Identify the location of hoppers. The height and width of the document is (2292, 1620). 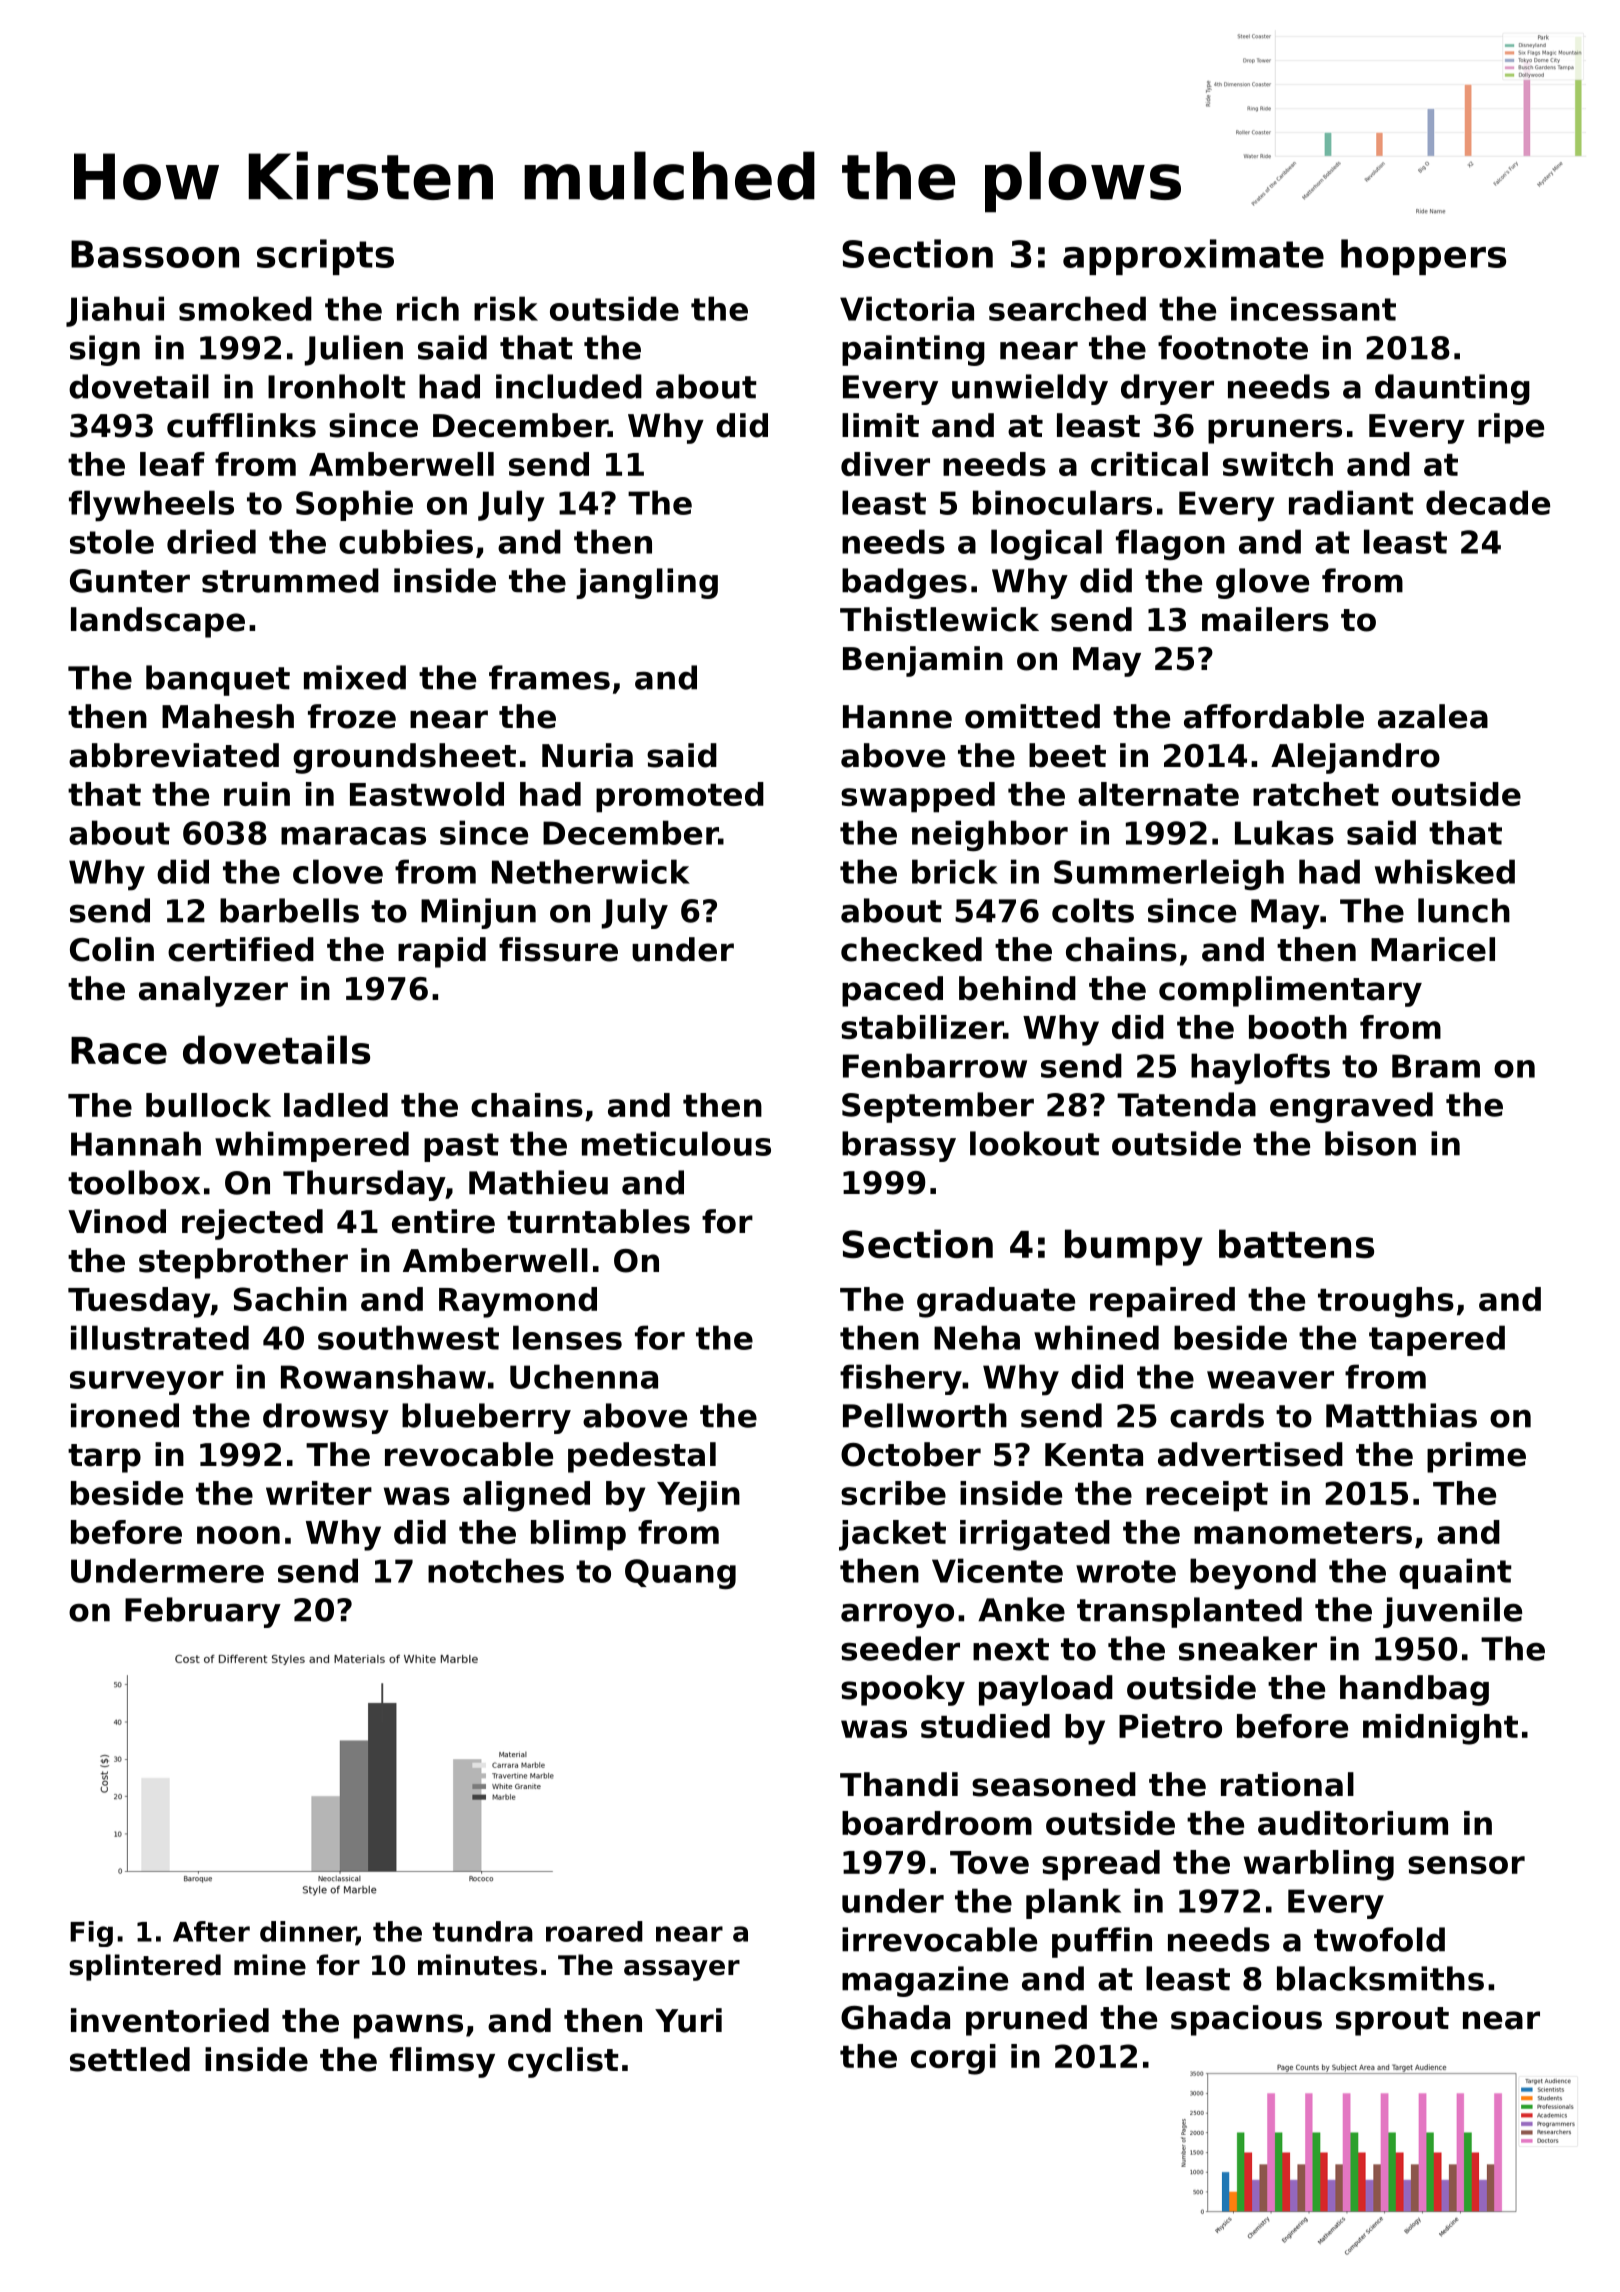
(1423, 257).
